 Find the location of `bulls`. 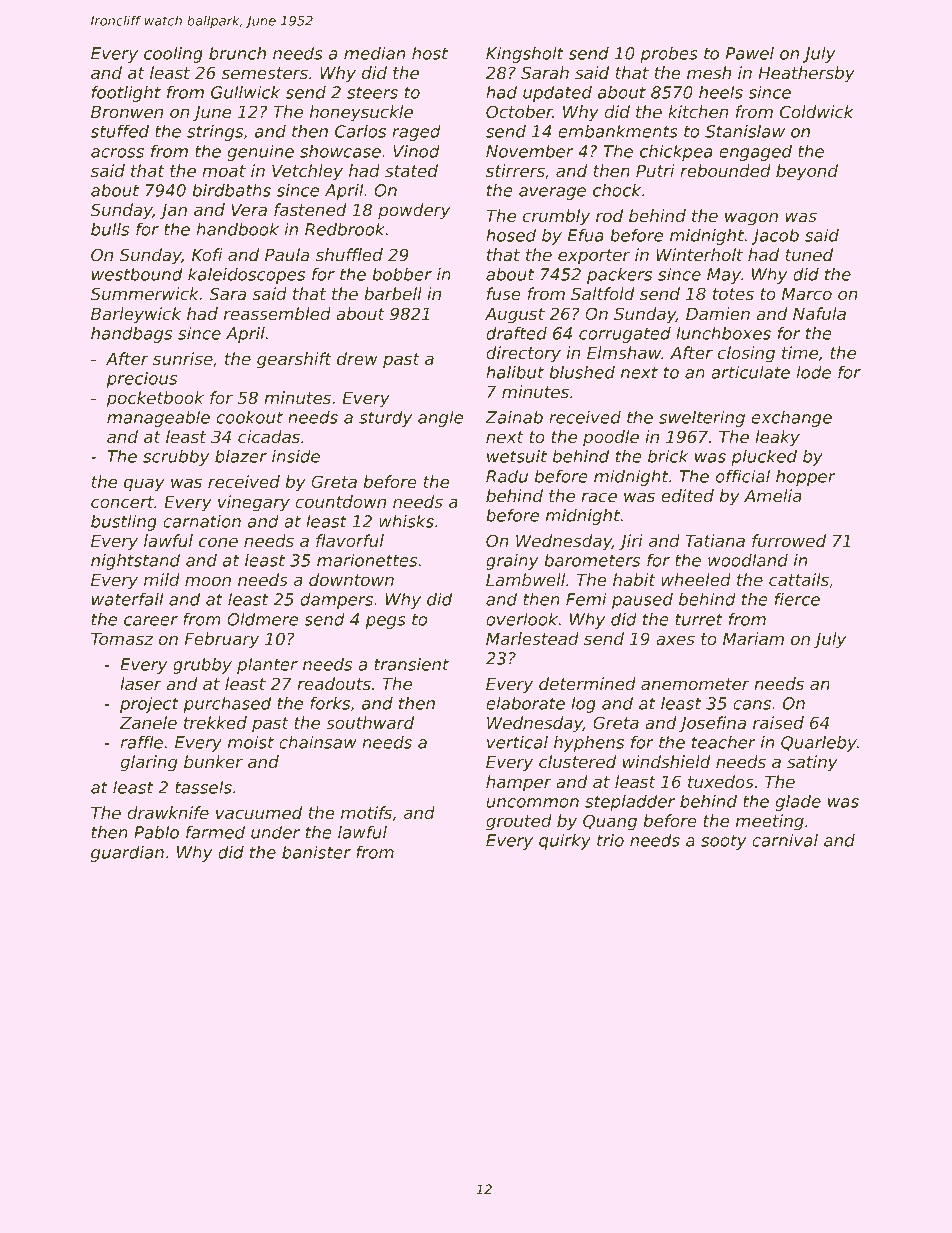

bulls is located at coordinates (110, 229).
